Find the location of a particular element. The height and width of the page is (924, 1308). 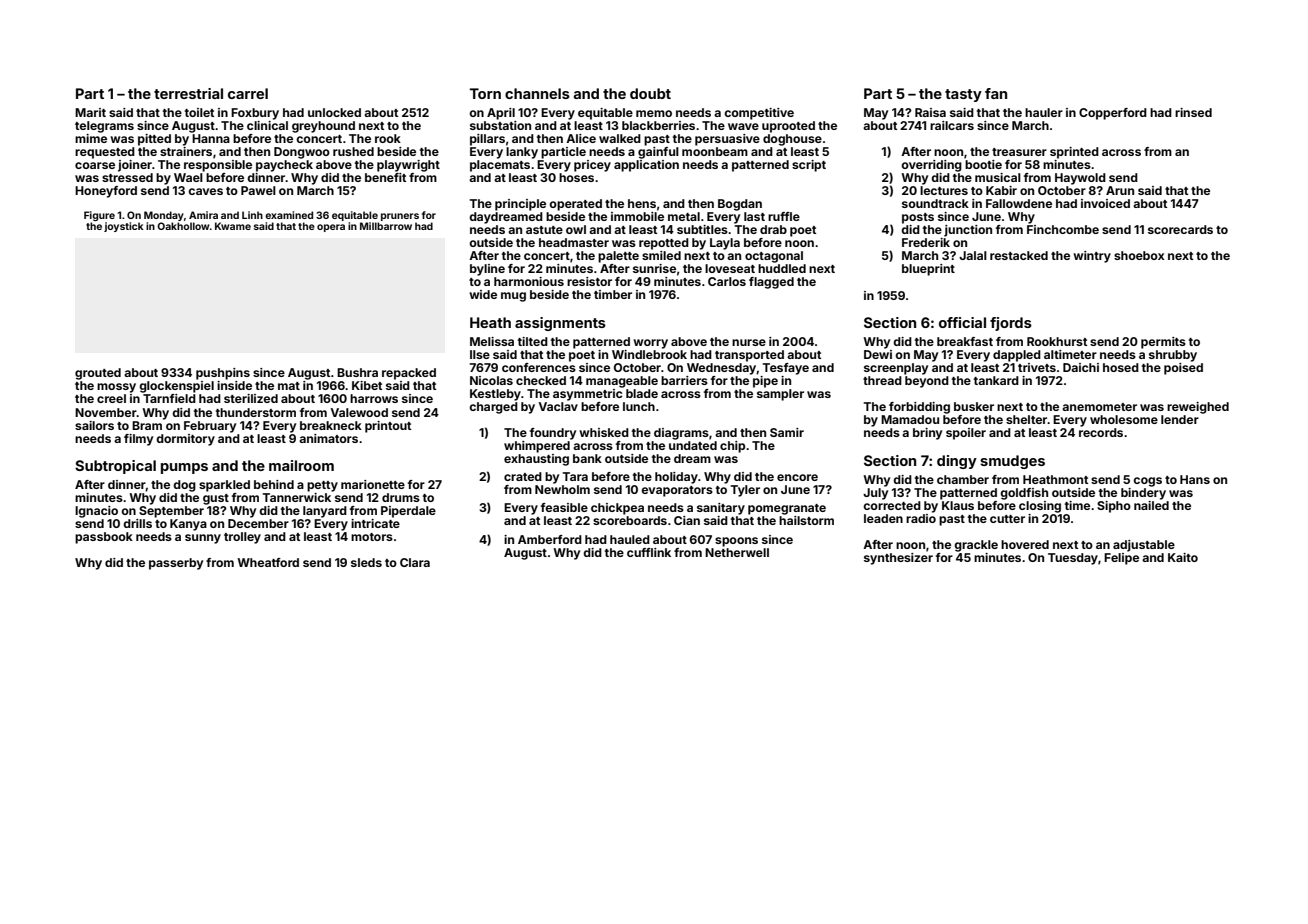

doubt is located at coordinates (650, 93).
